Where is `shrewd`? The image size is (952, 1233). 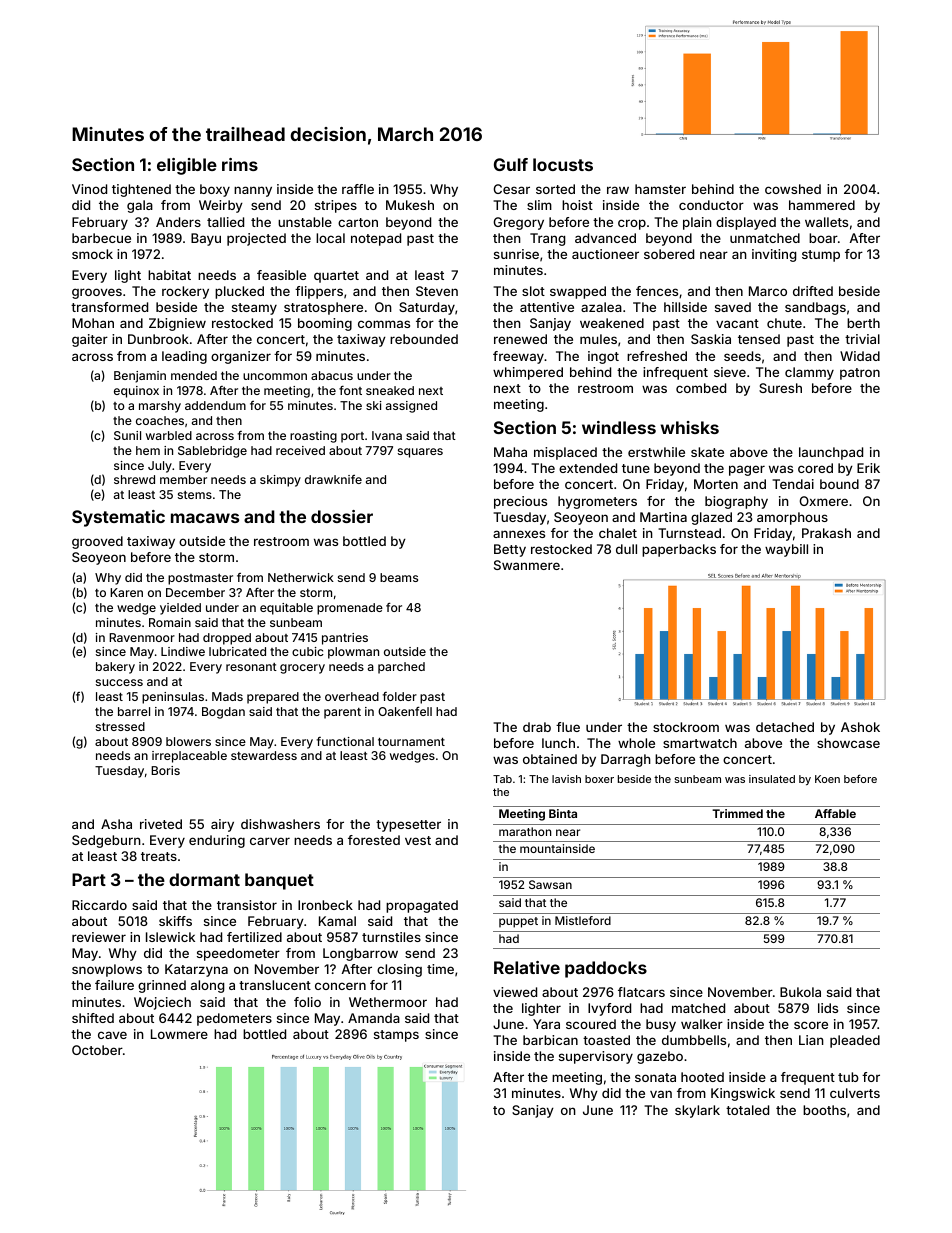 shrewd is located at coordinates (134, 479).
